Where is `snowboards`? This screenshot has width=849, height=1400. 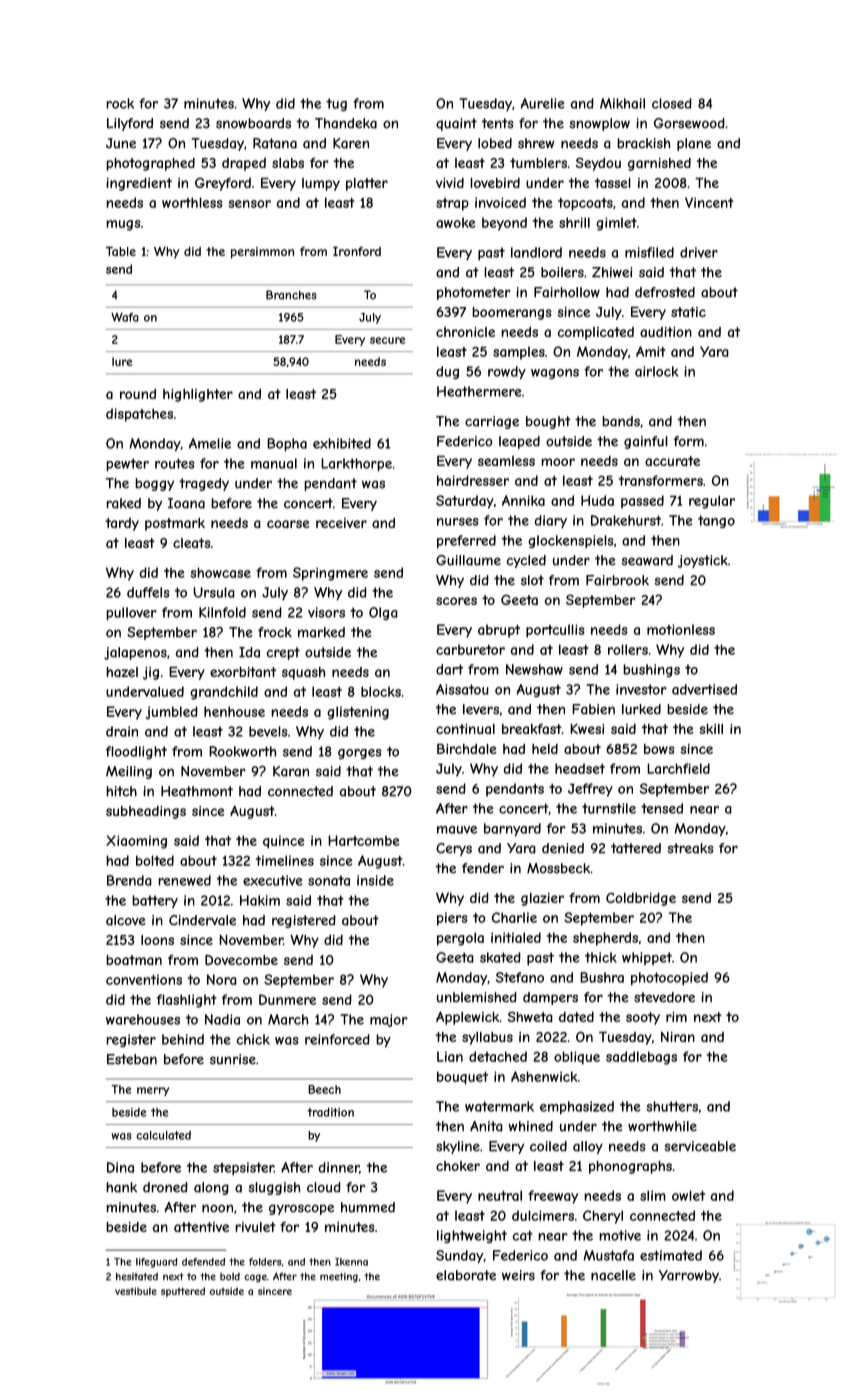
snowboards is located at coordinates (253, 123).
